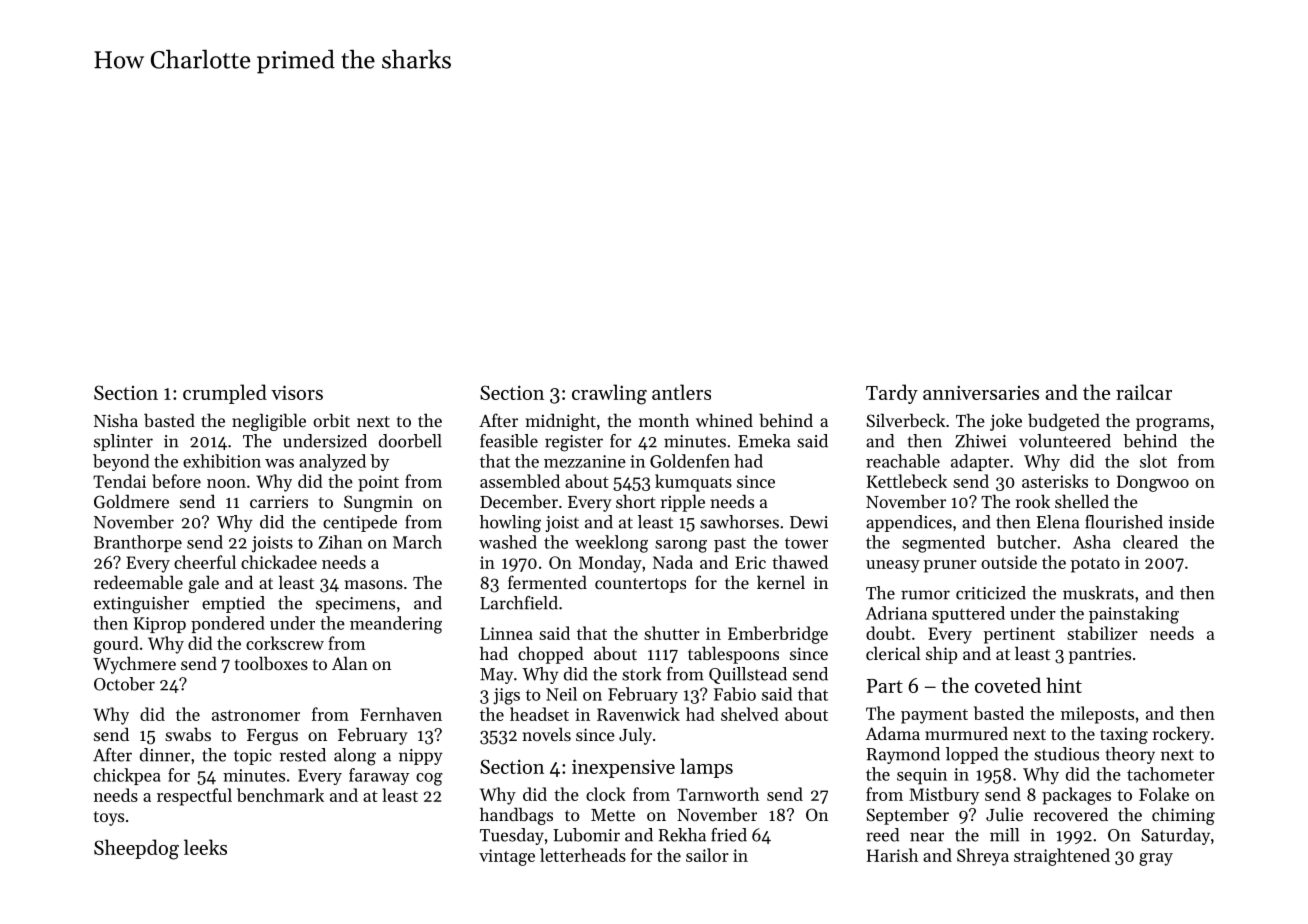 The image size is (1308, 924). What do you see at coordinates (1144, 392) in the image?
I see `railcar` at bounding box center [1144, 392].
